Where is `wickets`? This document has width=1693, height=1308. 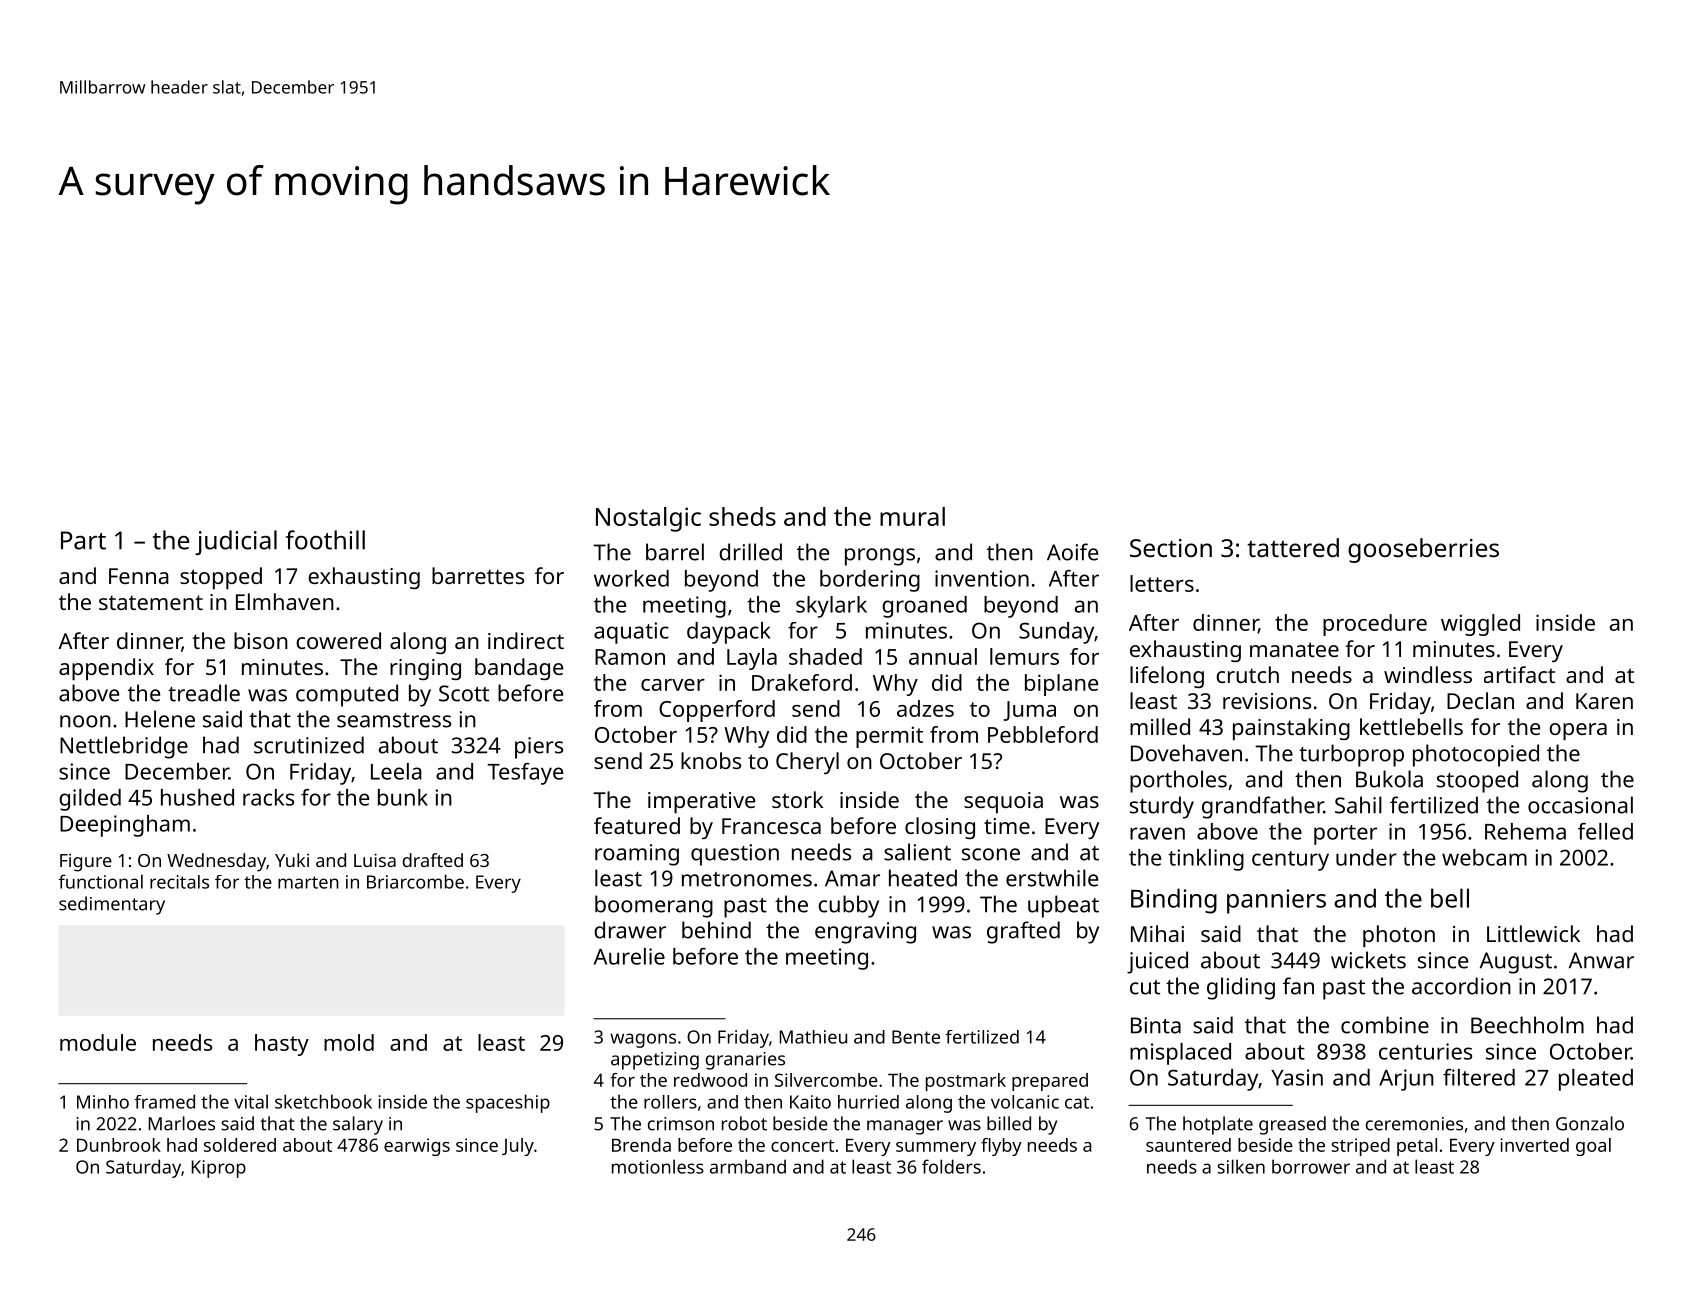
wickets is located at coordinates (1368, 960).
